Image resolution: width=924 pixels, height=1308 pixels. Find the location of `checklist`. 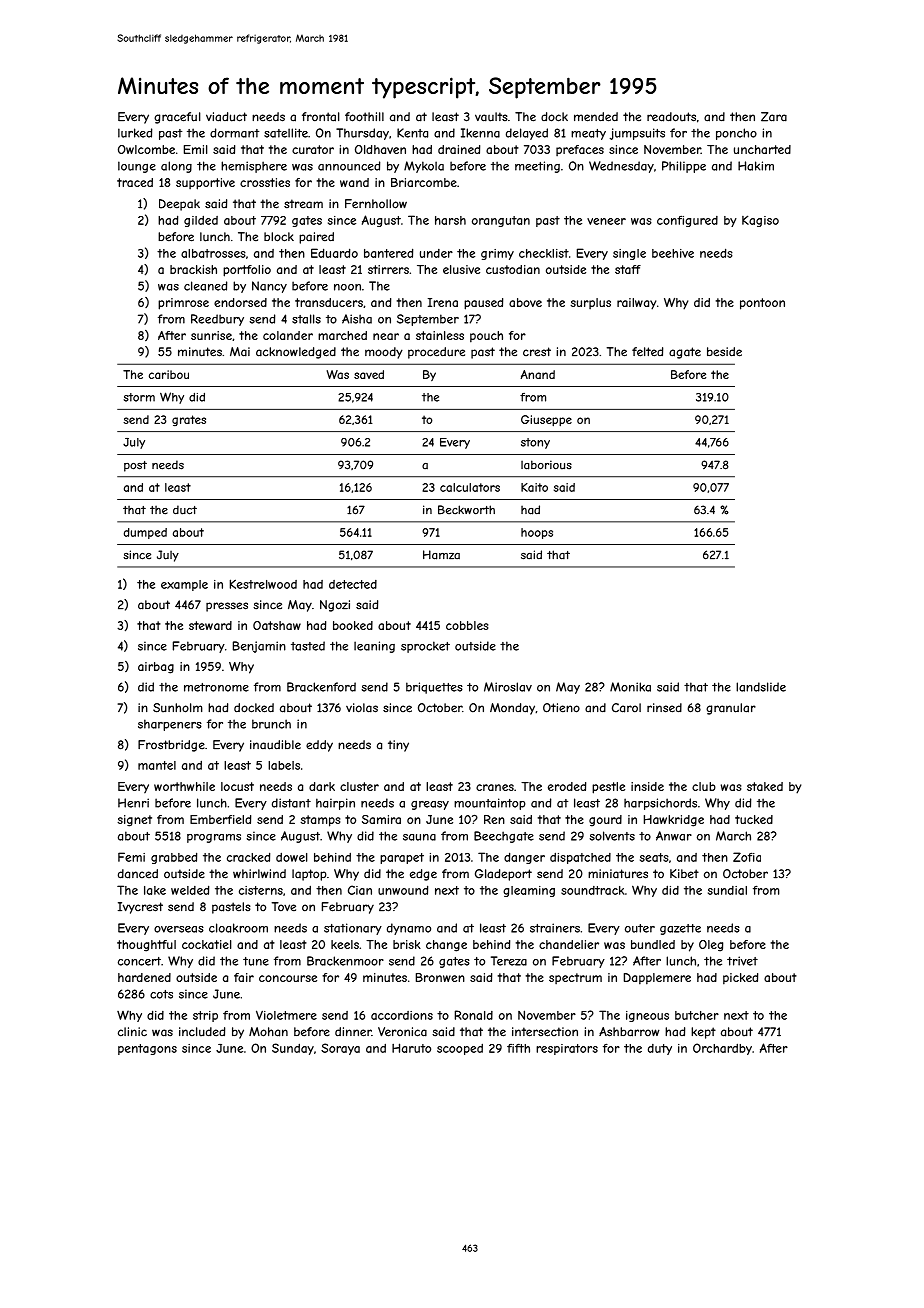

checklist is located at coordinates (544, 253).
